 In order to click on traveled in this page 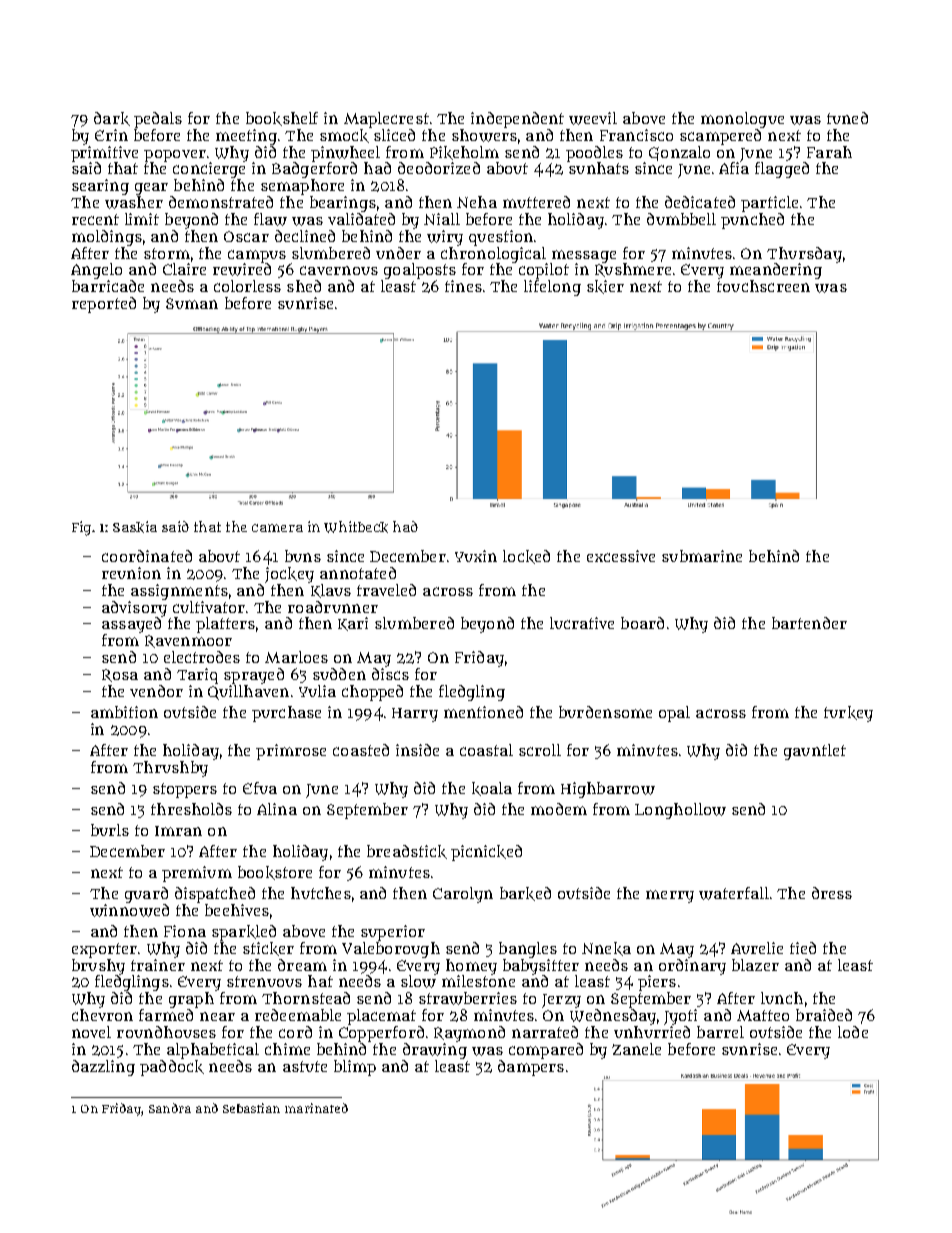, I will do `click(386, 590)`.
